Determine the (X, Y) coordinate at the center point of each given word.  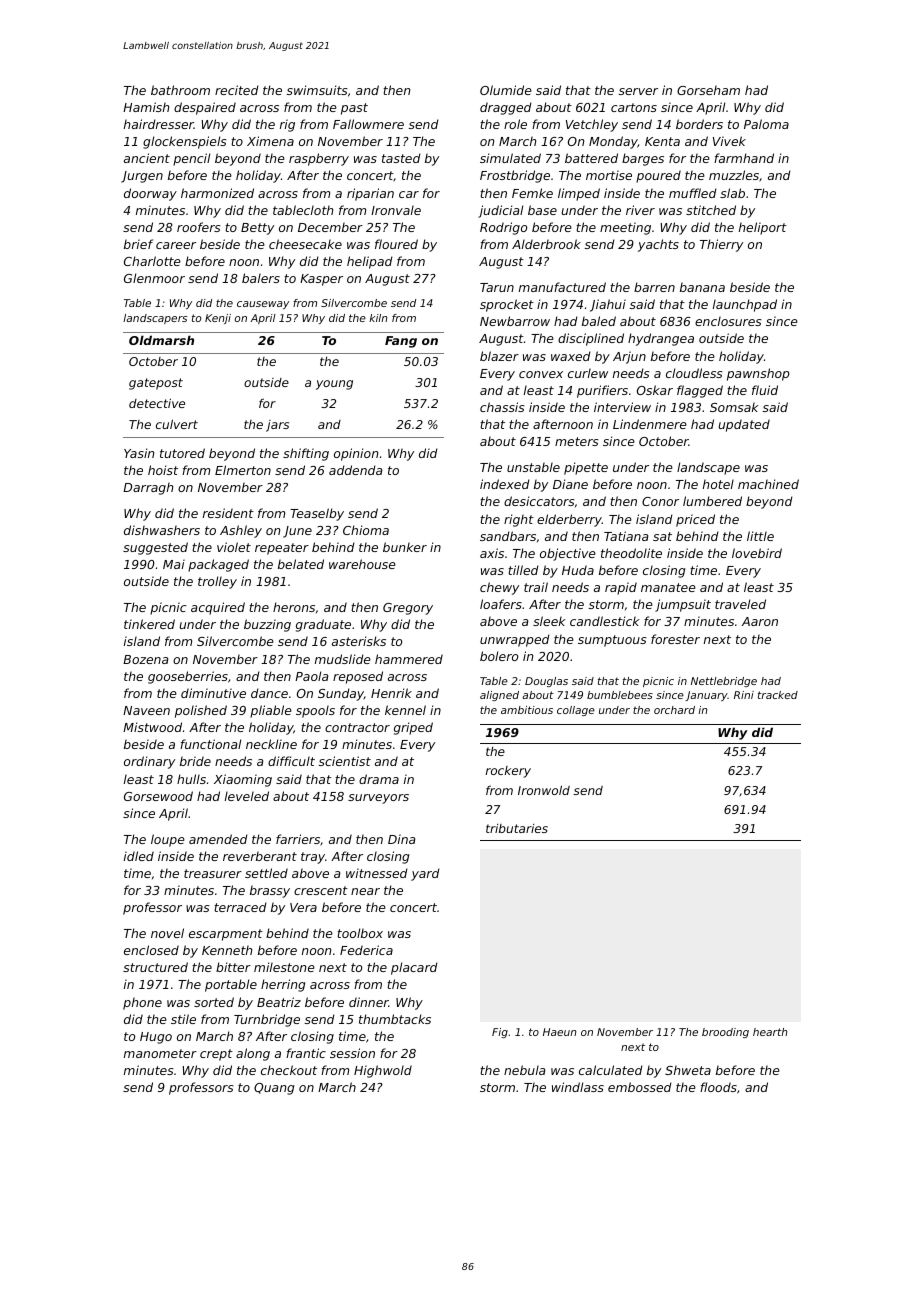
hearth (770, 1032)
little (760, 536)
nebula (524, 1070)
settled (266, 873)
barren (654, 287)
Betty (257, 229)
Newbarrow (515, 321)
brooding (725, 1033)
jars (277, 426)
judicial (500, 211)
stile (183, 1019)
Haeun (559, 1032)
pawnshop (758, 374)
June (297, 532)
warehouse (362, 564)
